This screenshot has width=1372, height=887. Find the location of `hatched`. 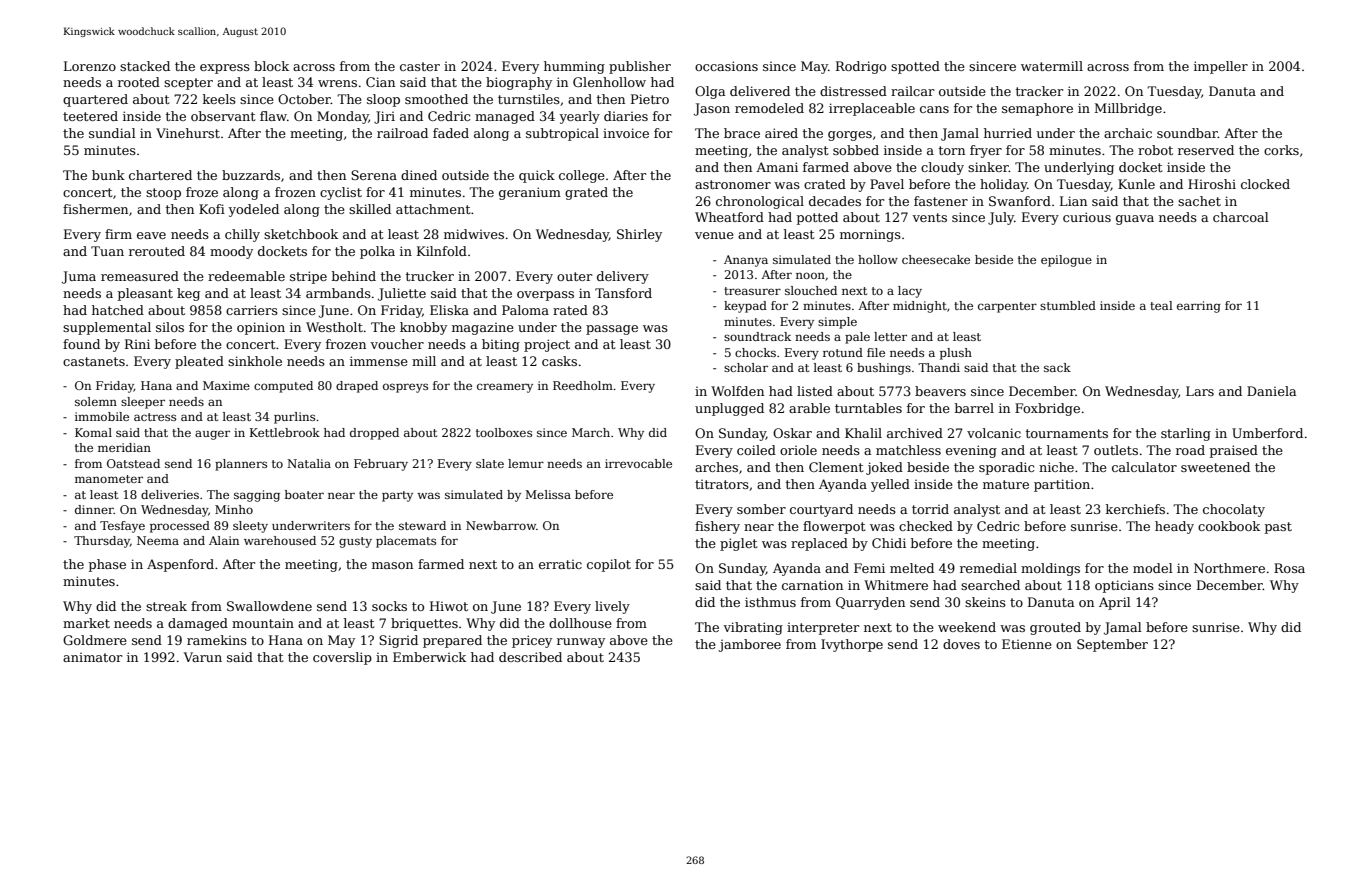

hatched is located at coordinates (118, 310).
